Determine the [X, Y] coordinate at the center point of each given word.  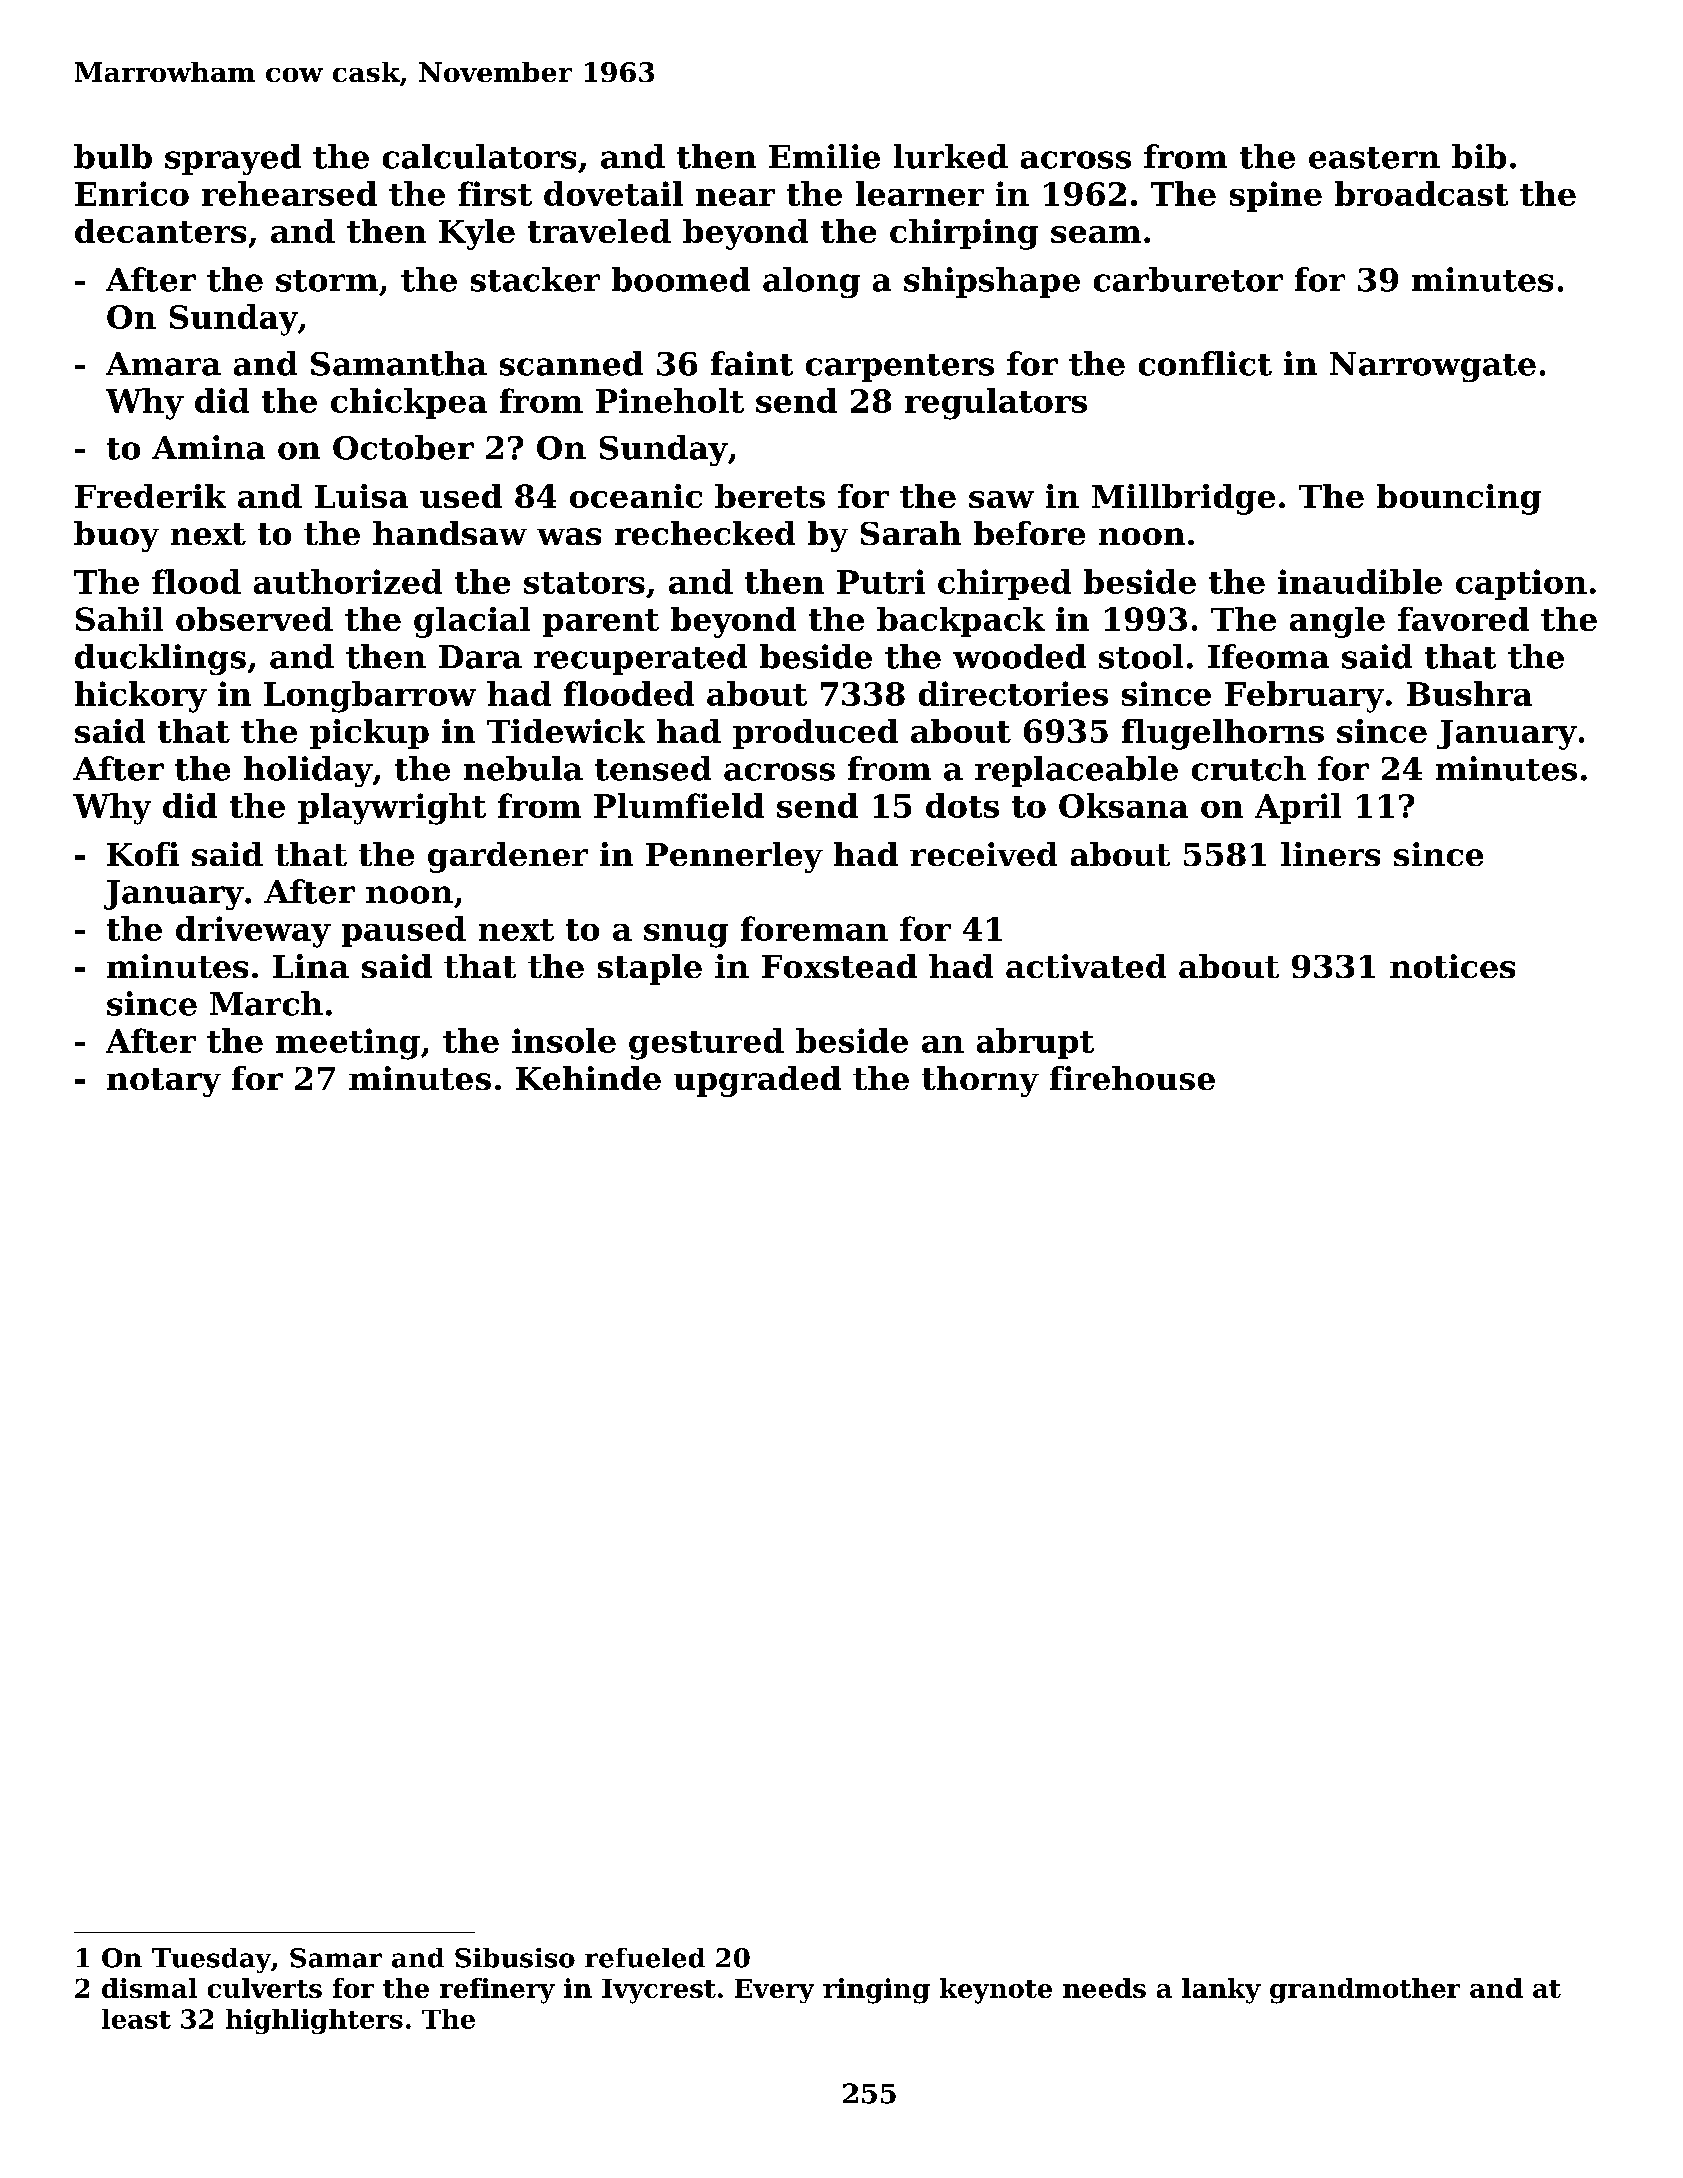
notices [1452, 966]
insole [564, 1040]
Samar [336, 1958]
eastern [1374, 158]
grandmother [1365, 1991]
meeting [348, 1044]
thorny [980, 1081]
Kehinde [588, 1078]
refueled [645, 1958]
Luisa [361, 496]
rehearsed [289, 193]
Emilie [824, 156]
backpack [961, 622]
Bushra [1469, 693]
